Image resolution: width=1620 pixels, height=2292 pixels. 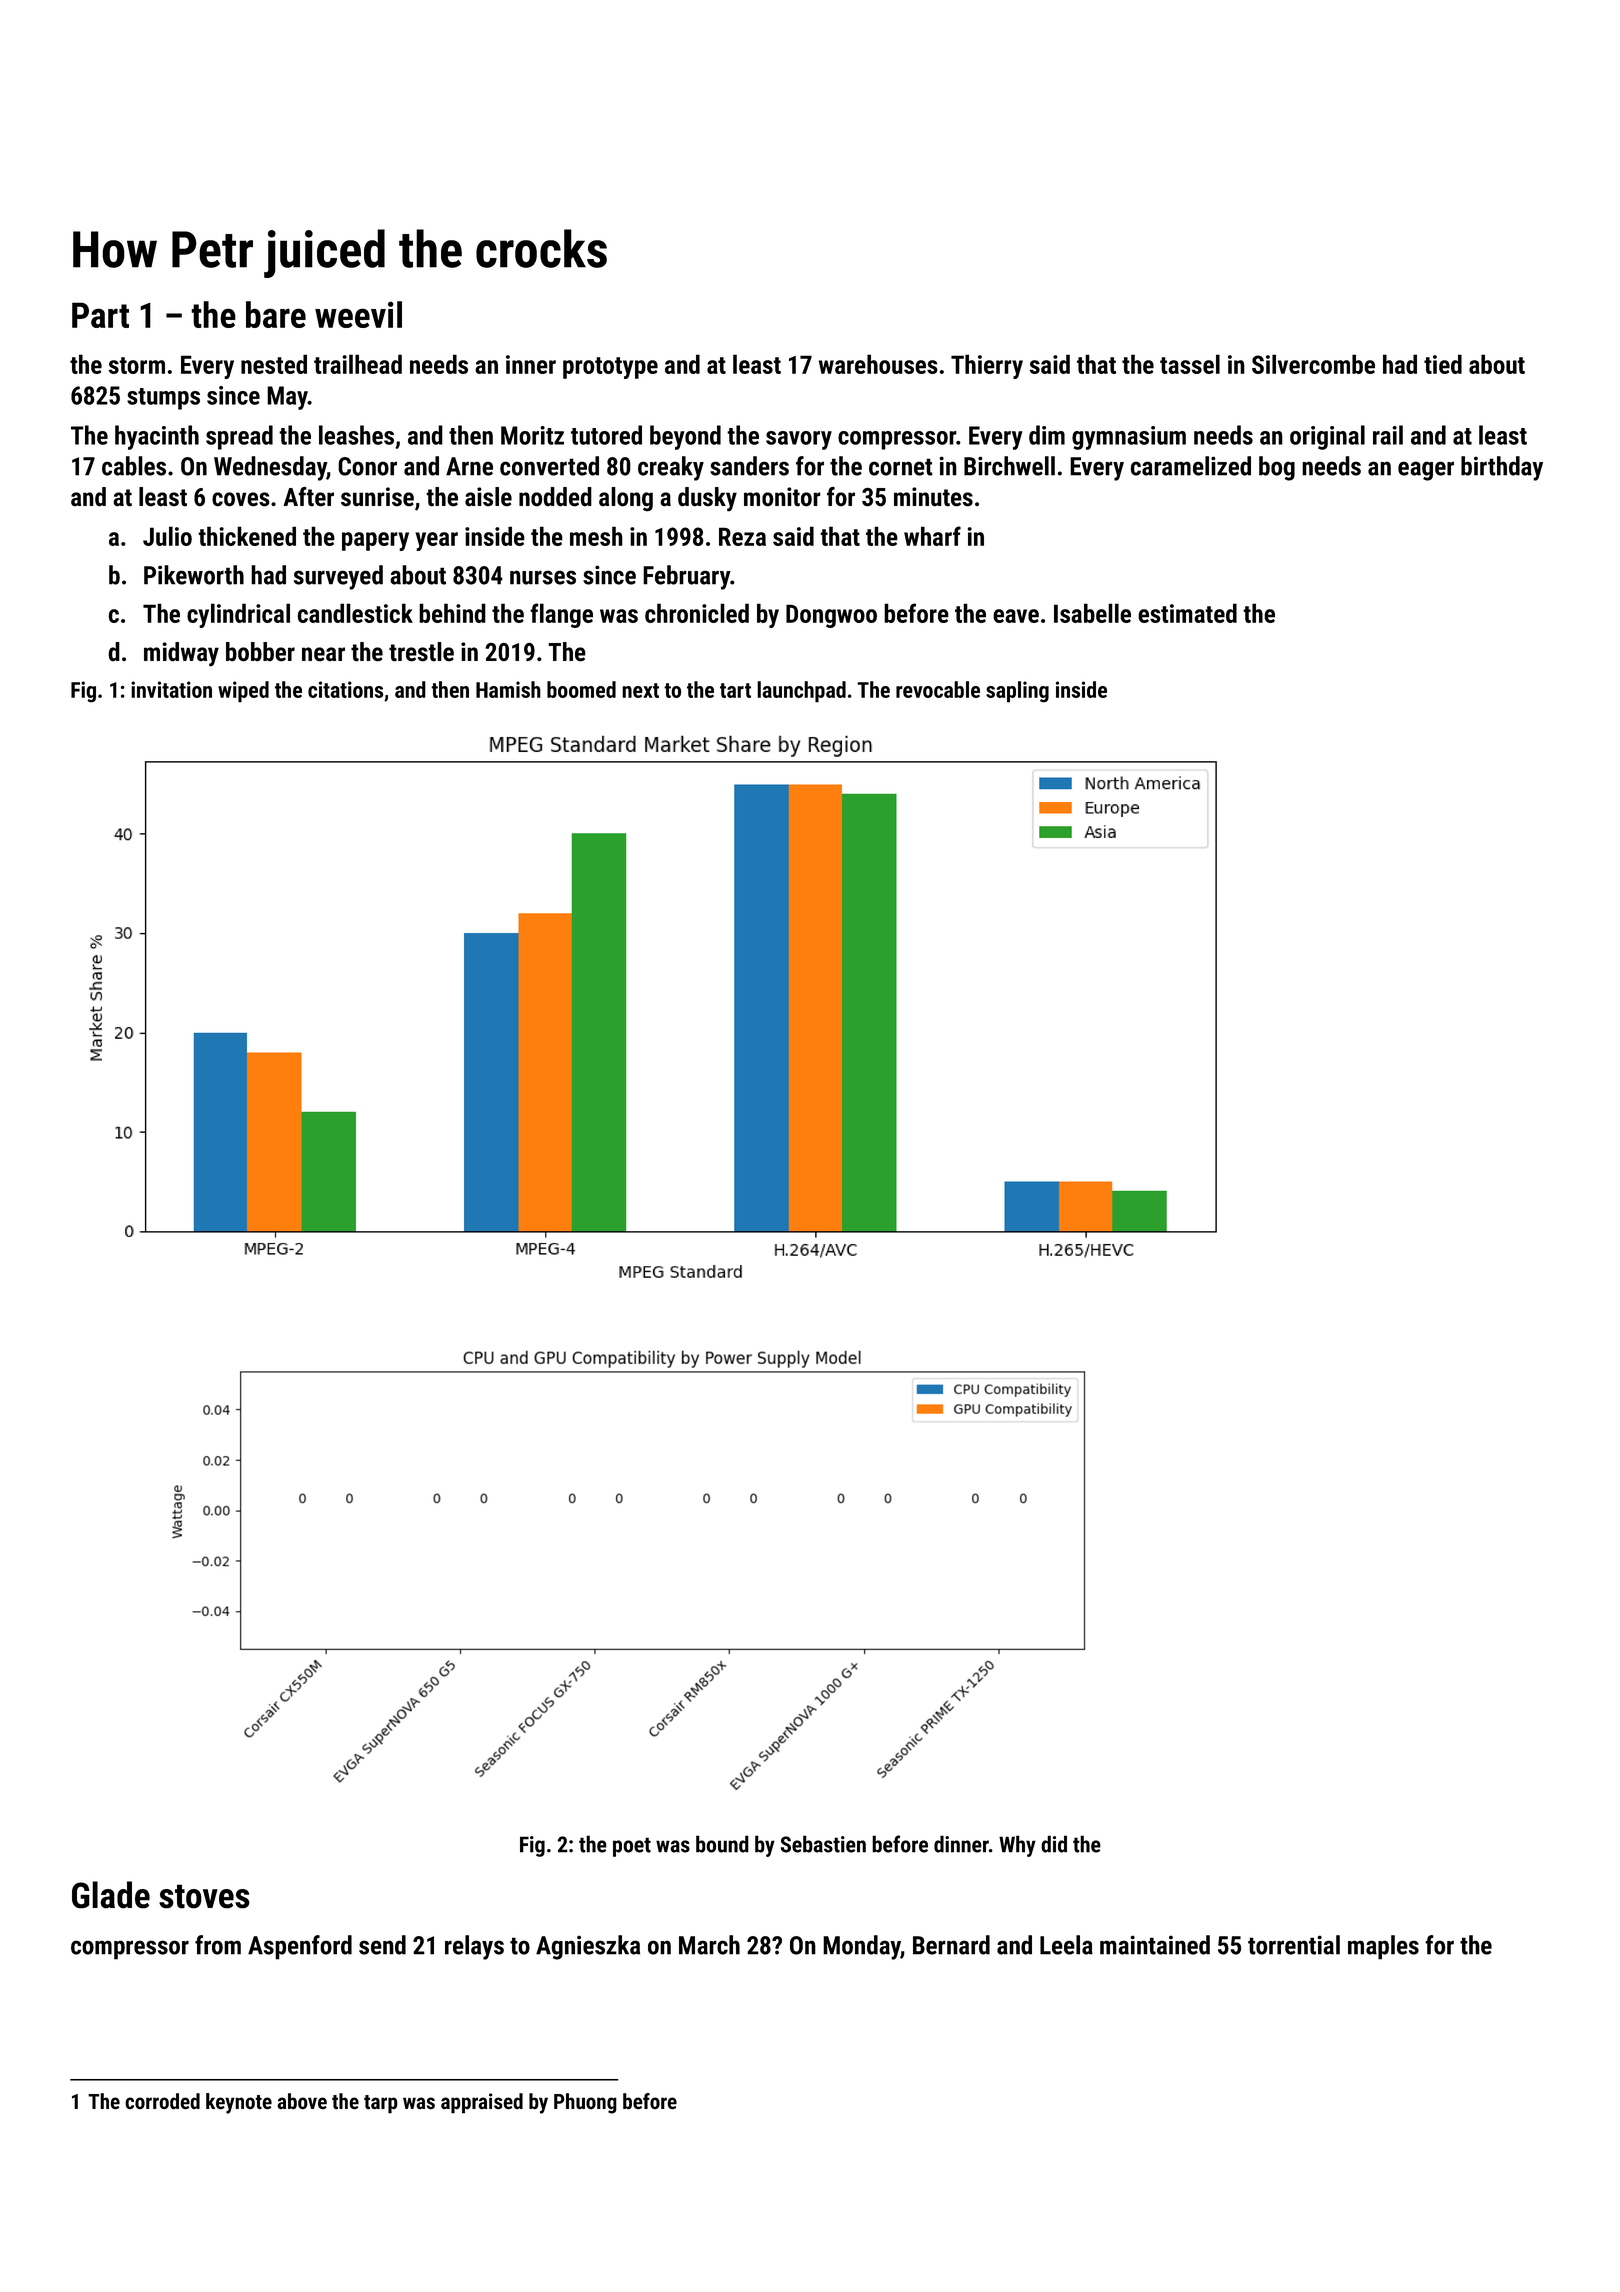 I want to click on Why, so click(x=1017, y=1846).
